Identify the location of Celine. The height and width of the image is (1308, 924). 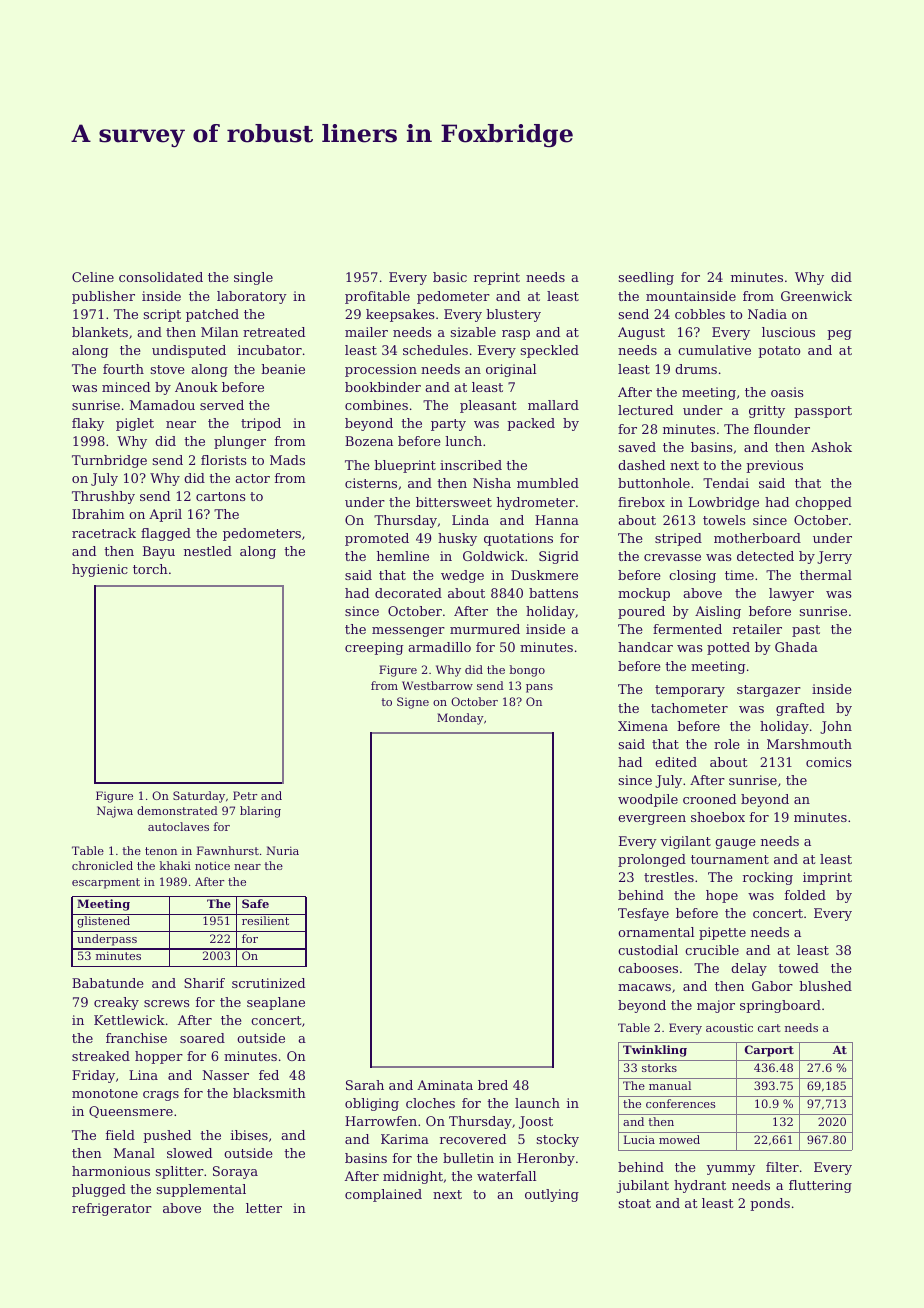
(93, 277).
